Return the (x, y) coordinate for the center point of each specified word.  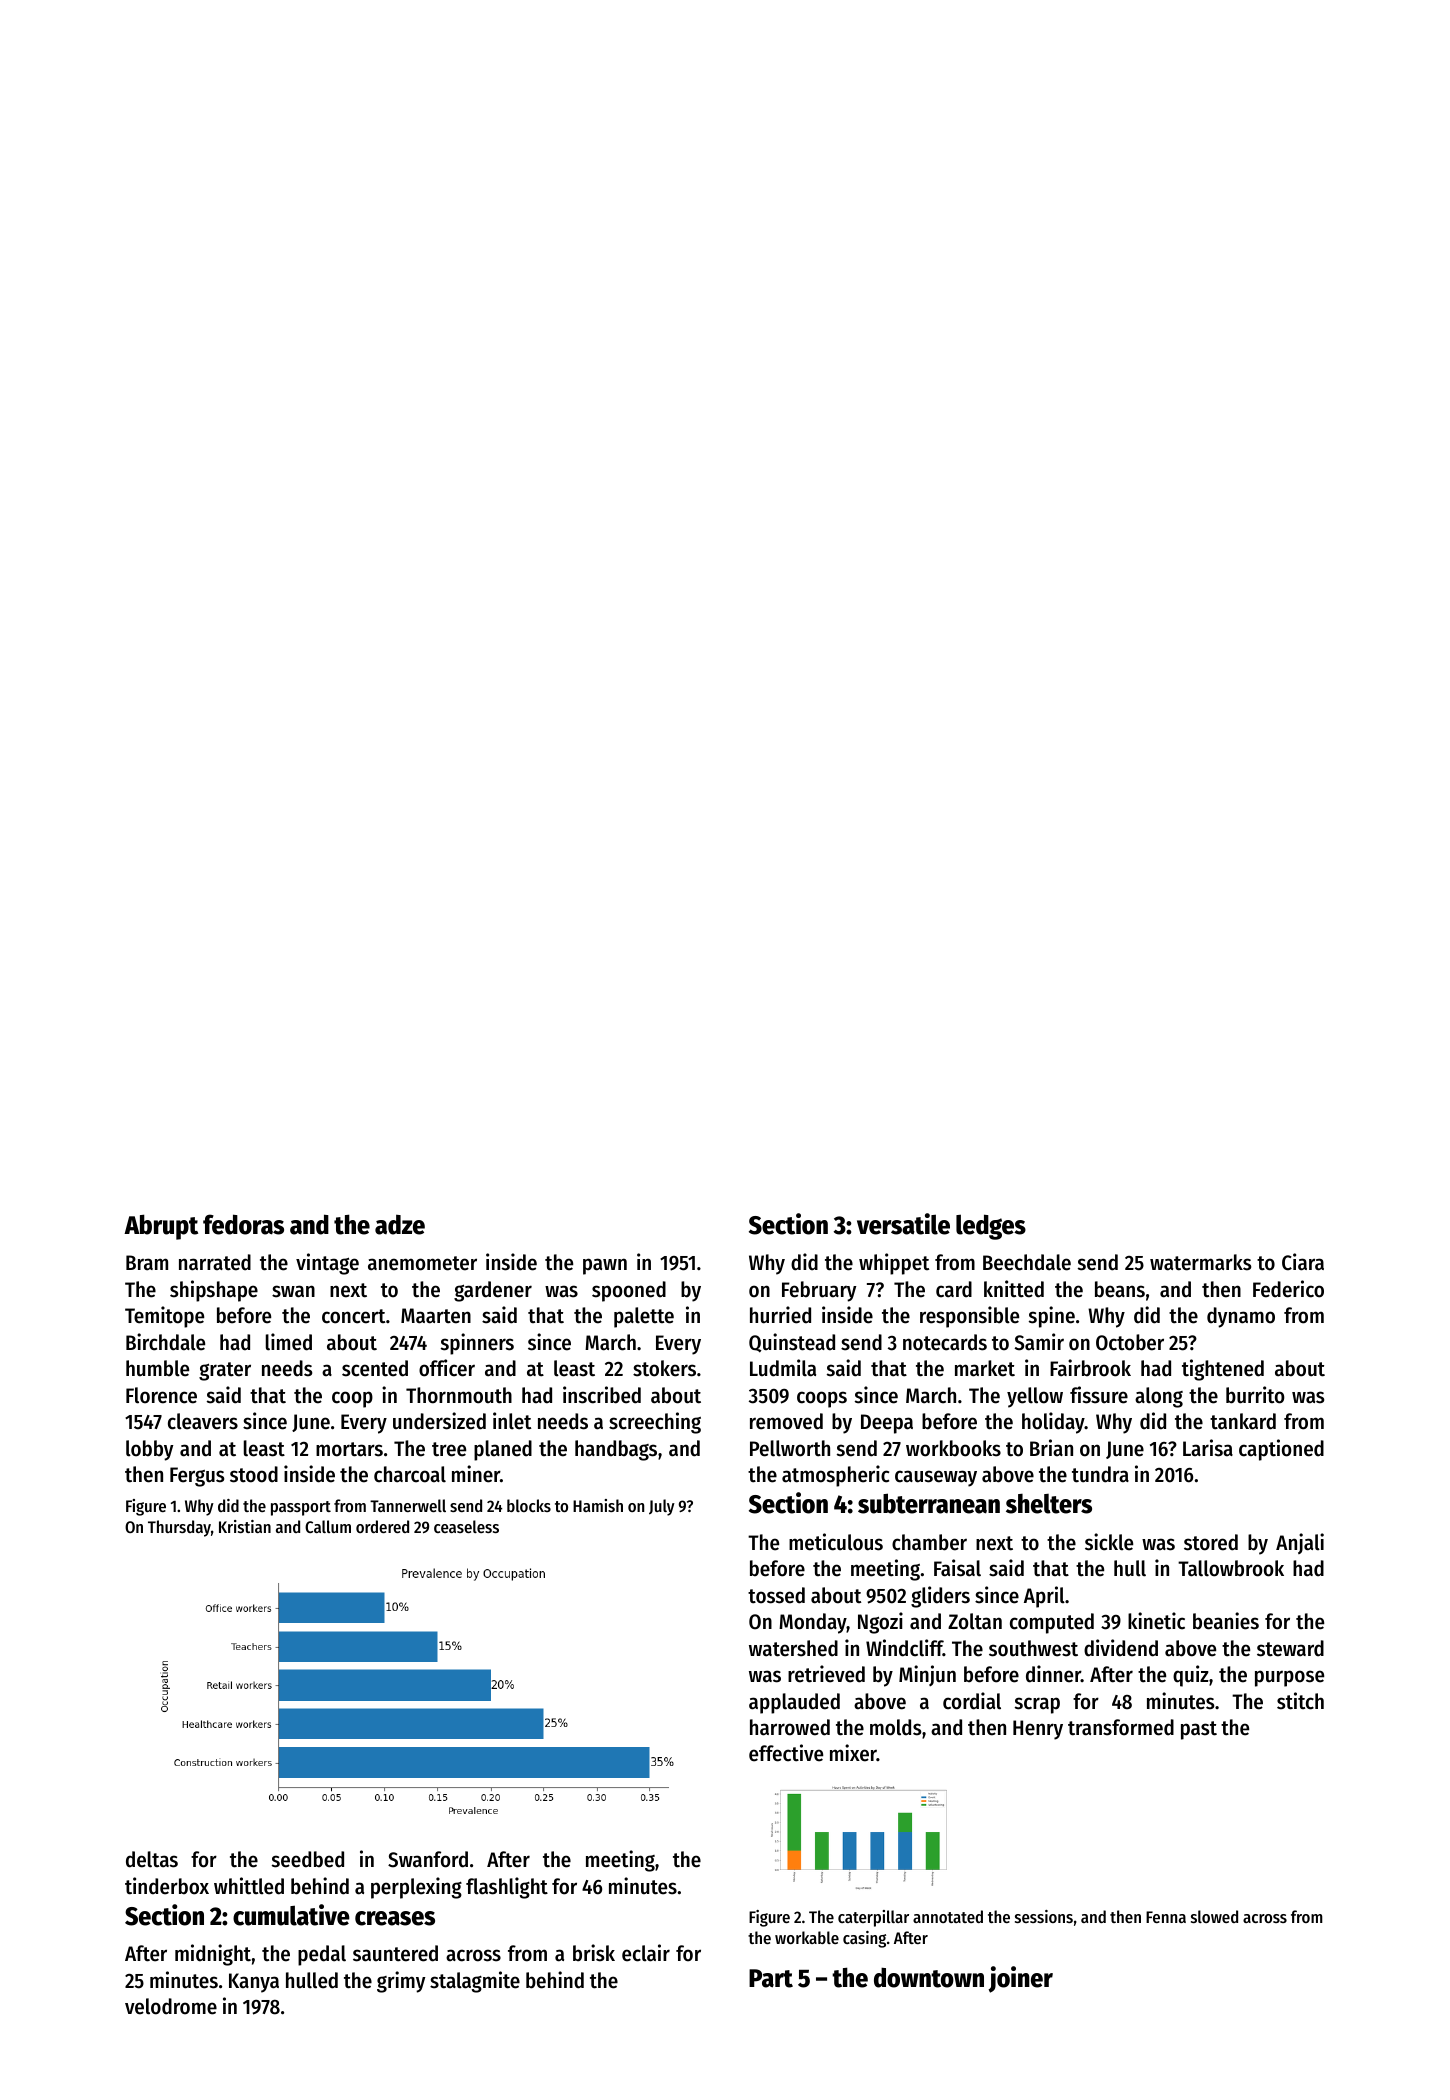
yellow (1035, 1397)
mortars (349, 1449)
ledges (991, 1227)
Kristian (245, 1526)
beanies (1226, 1621)
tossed (776, 1595)
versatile (903, 1224)
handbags (616, 1450)
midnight (213, 1955)
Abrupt (161, 1227)
